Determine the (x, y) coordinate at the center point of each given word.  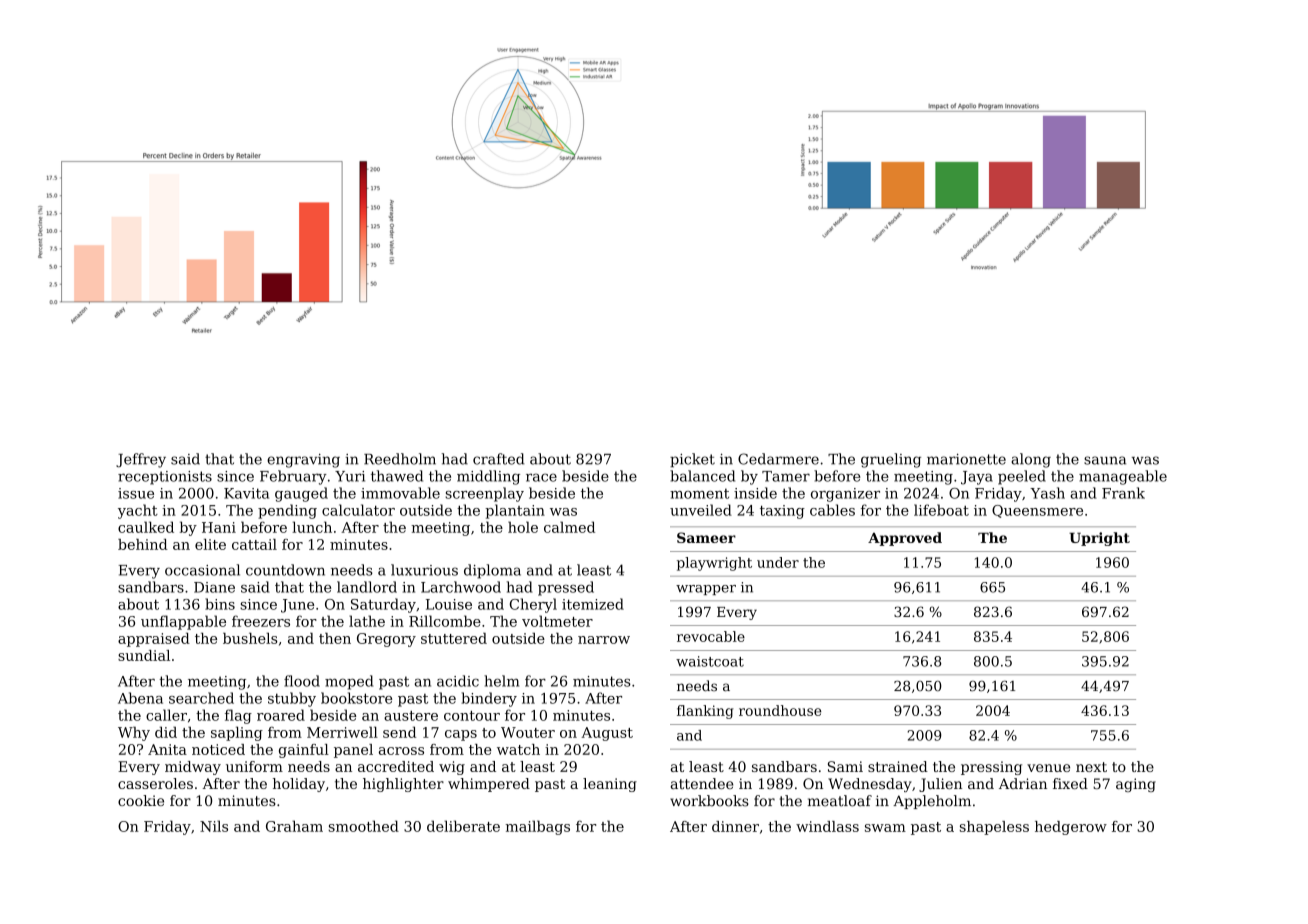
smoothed (364, 826)
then (335, 638)
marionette (966, 459)
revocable (711, 636)
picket (692, 460)
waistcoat (710, 661)
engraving (303, 461)
